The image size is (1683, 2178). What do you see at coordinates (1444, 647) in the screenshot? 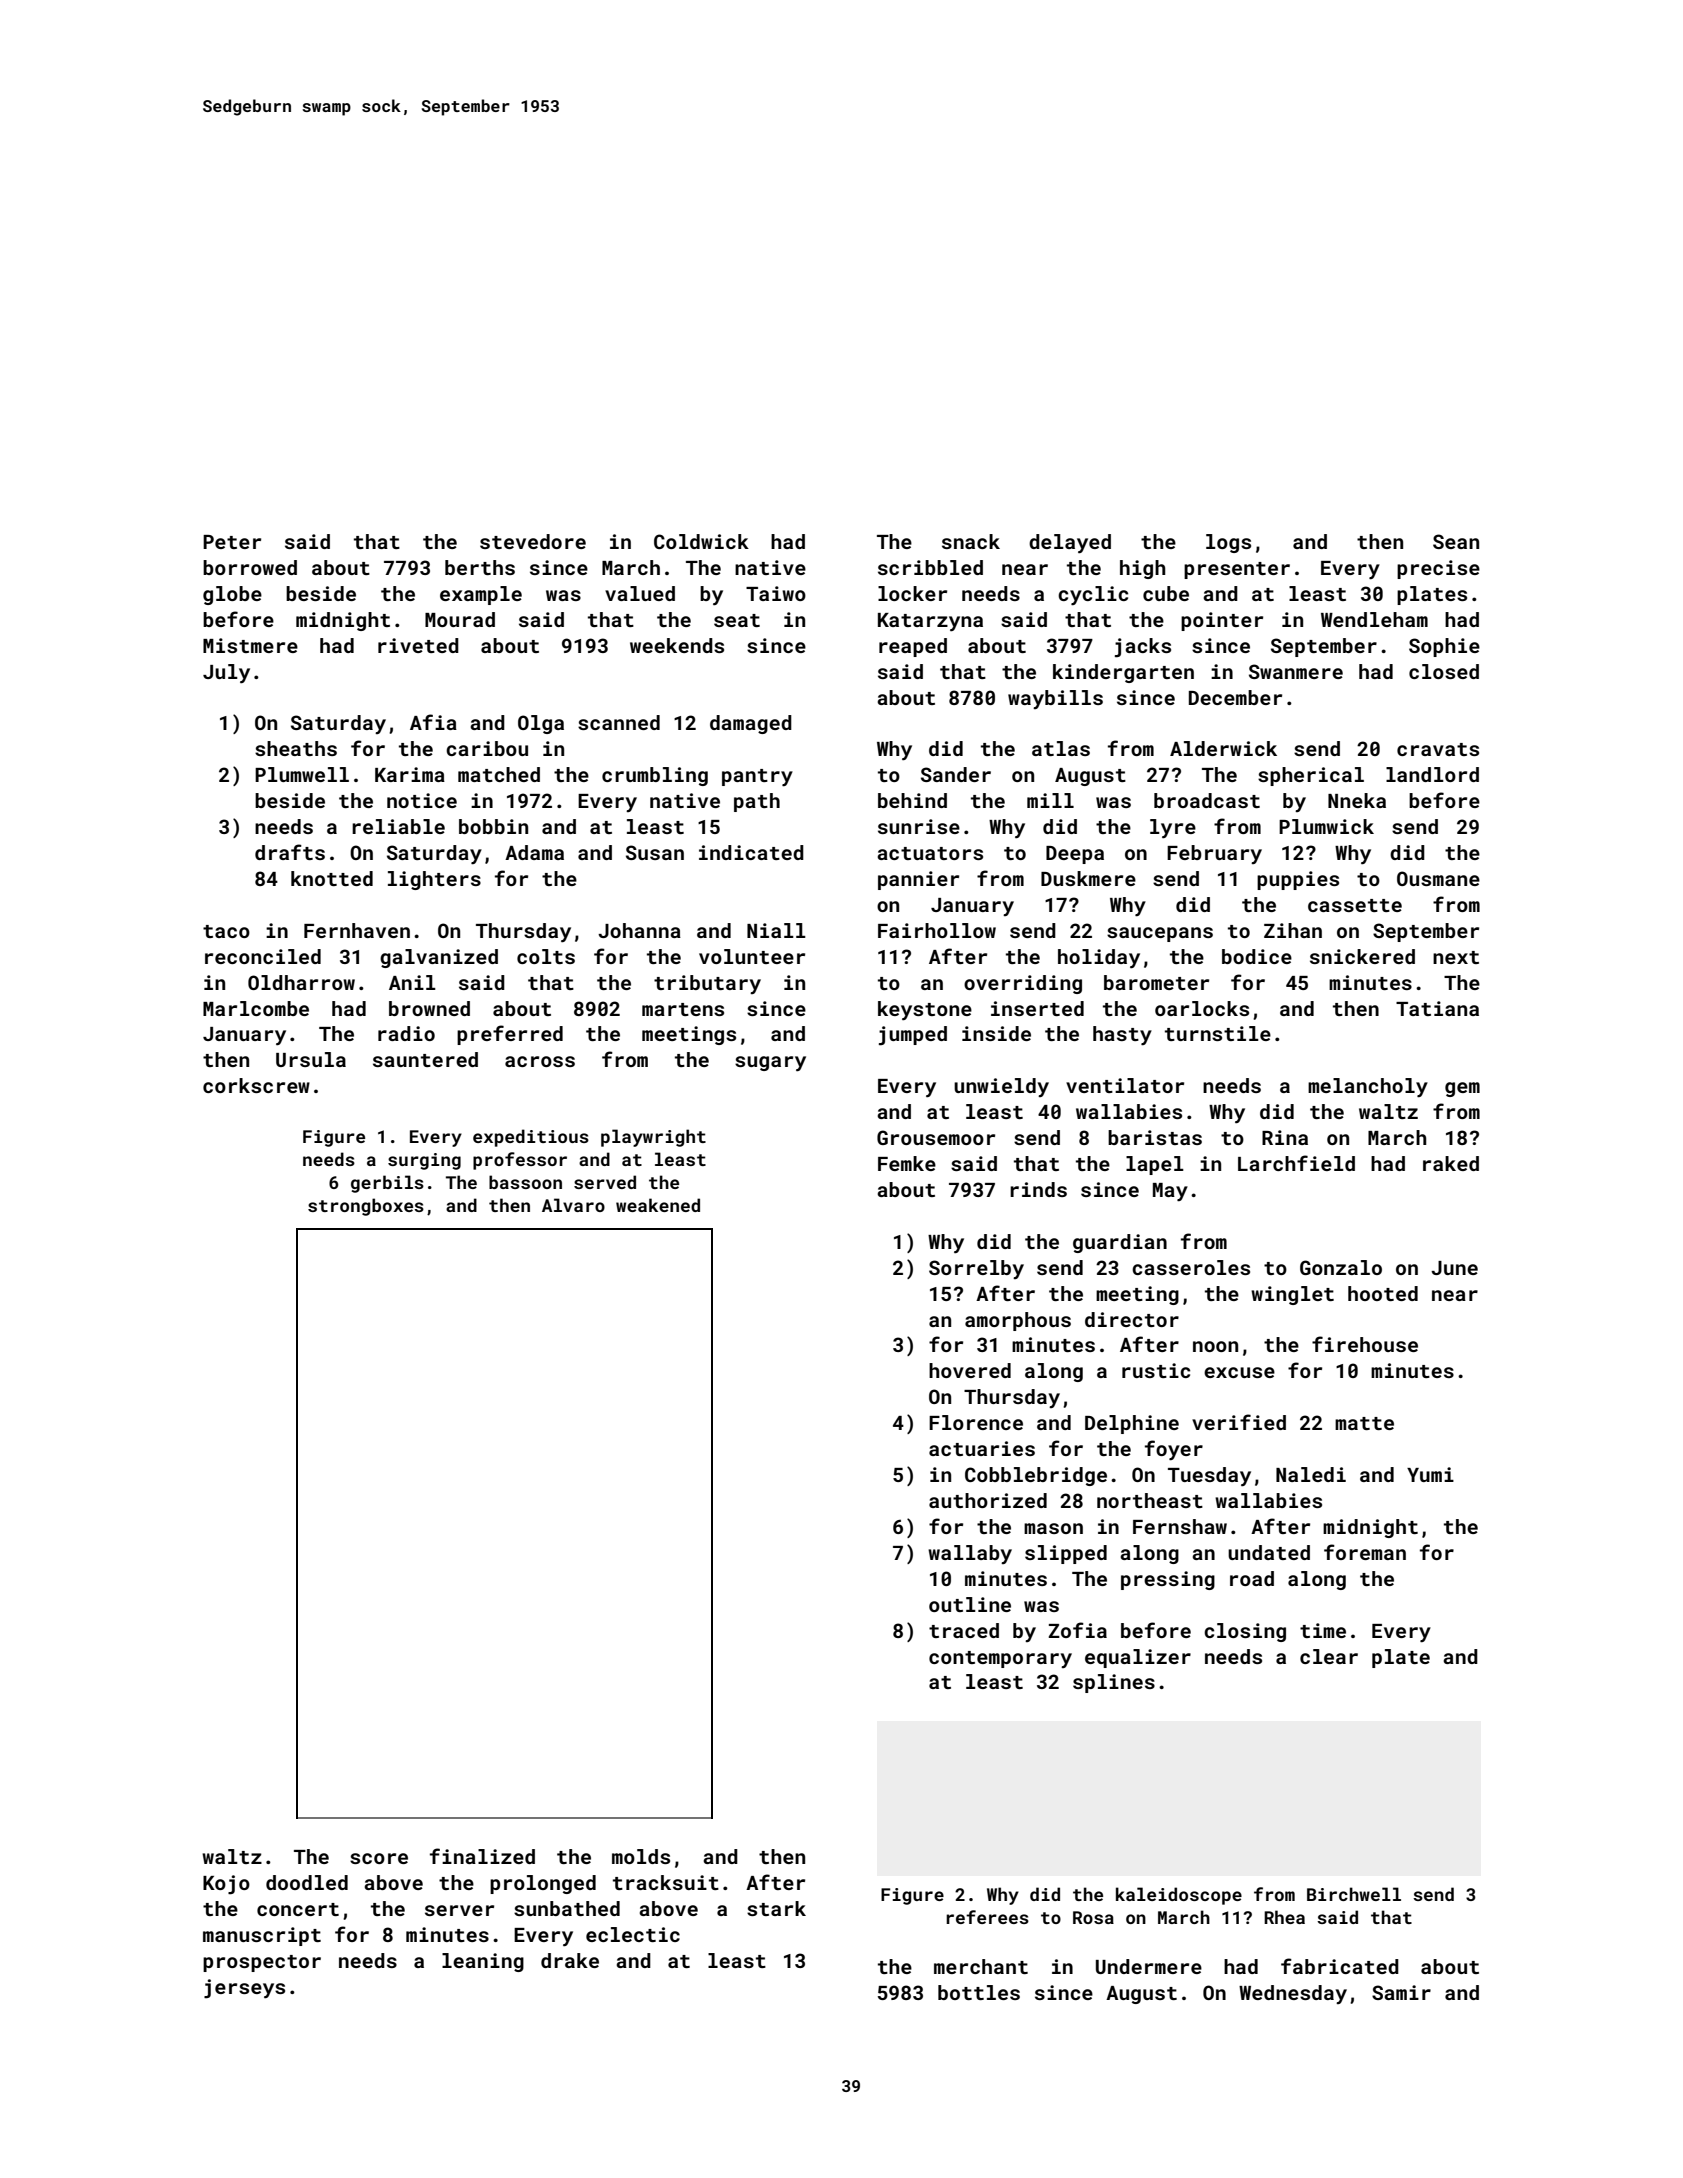
I see `Sophie` at bounding box center [1444, 647].
